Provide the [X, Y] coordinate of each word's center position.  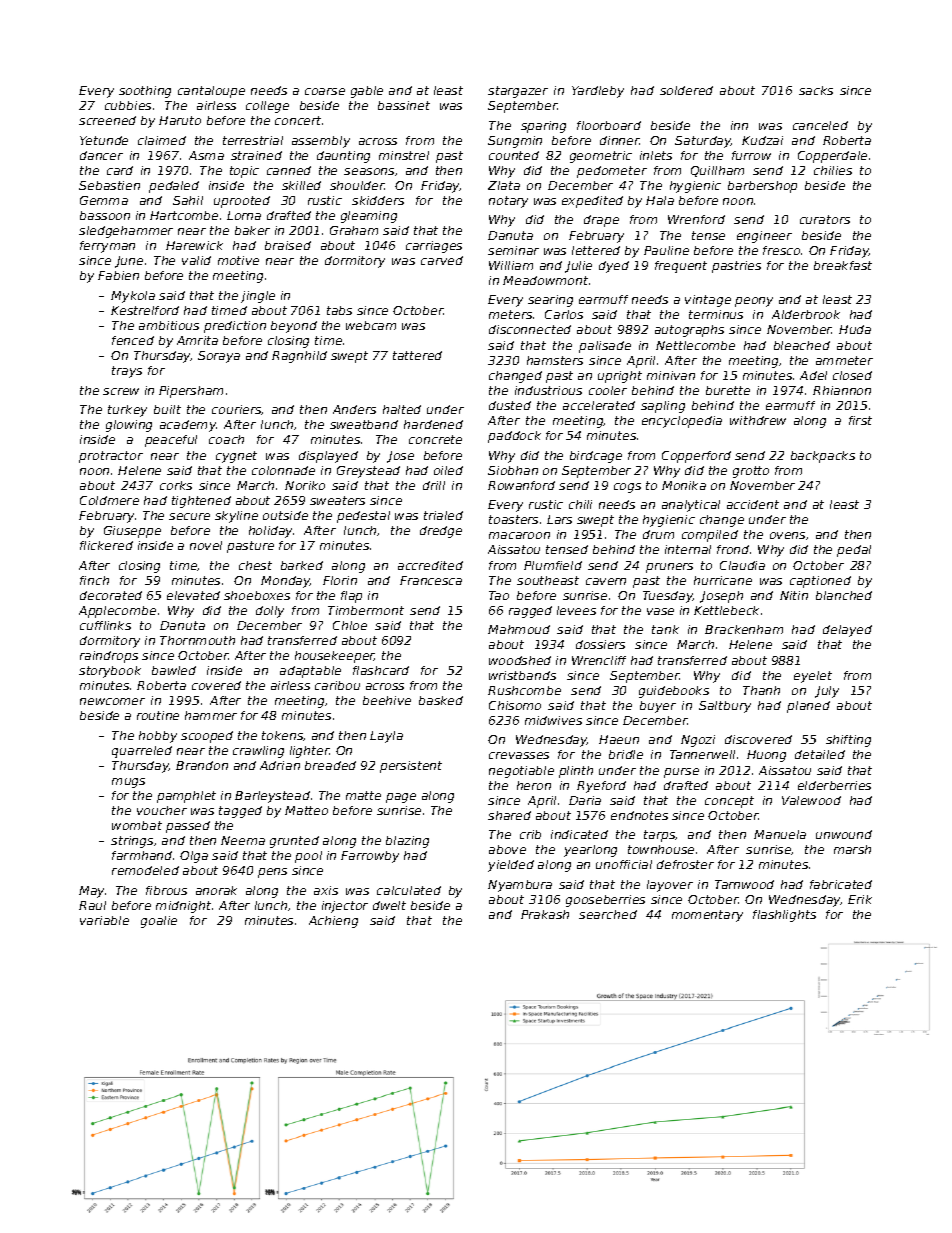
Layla [386, 737]
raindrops [109, 657]
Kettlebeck [726, 610]
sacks [816, 90]
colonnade [283, 470]
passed [188, 827]
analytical [691, 506]
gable [367, 92]
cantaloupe [211, 92]
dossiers [600, 644]
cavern [606, 581]
